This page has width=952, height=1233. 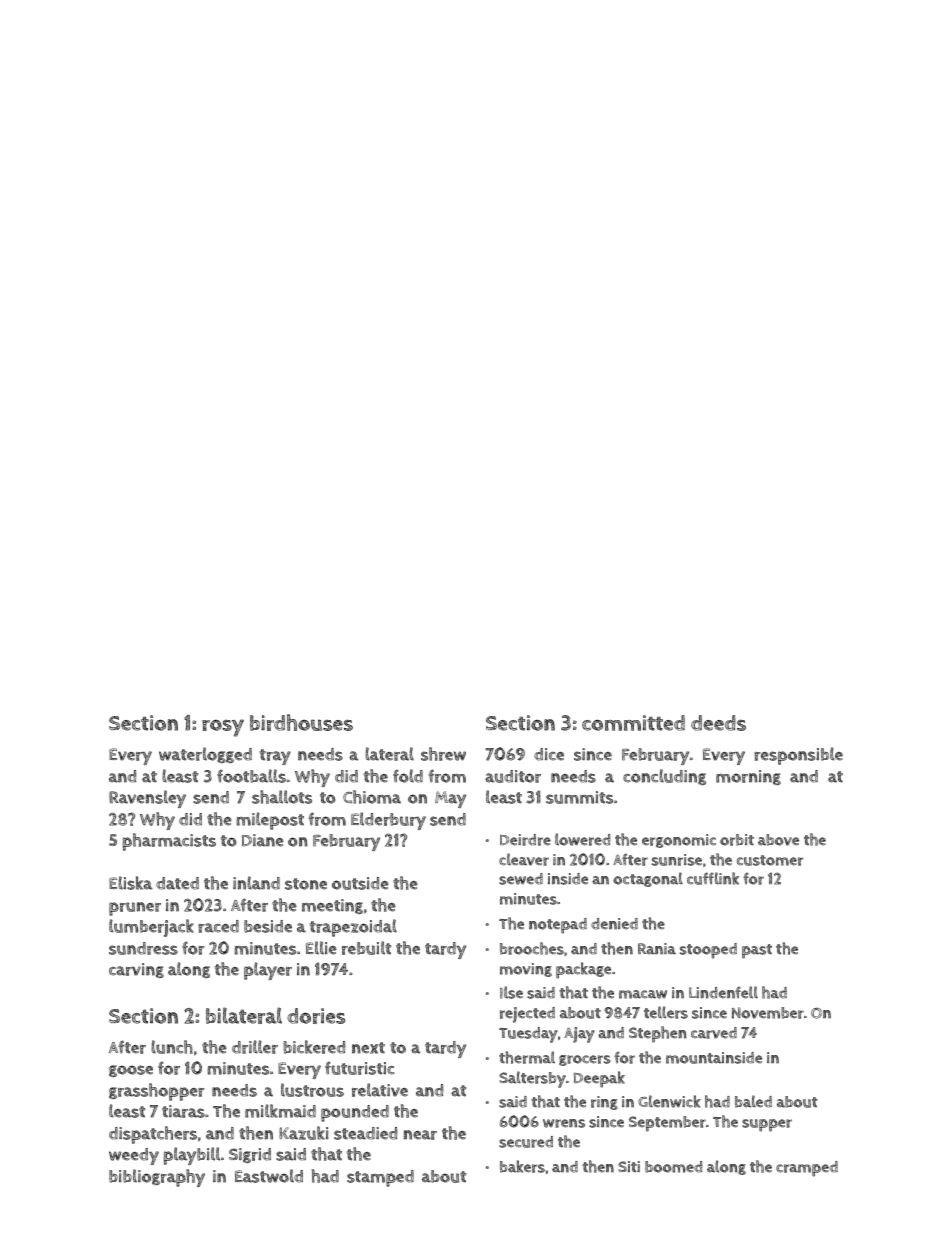 I want to click on cleaver, so click(x=524, y=859).
